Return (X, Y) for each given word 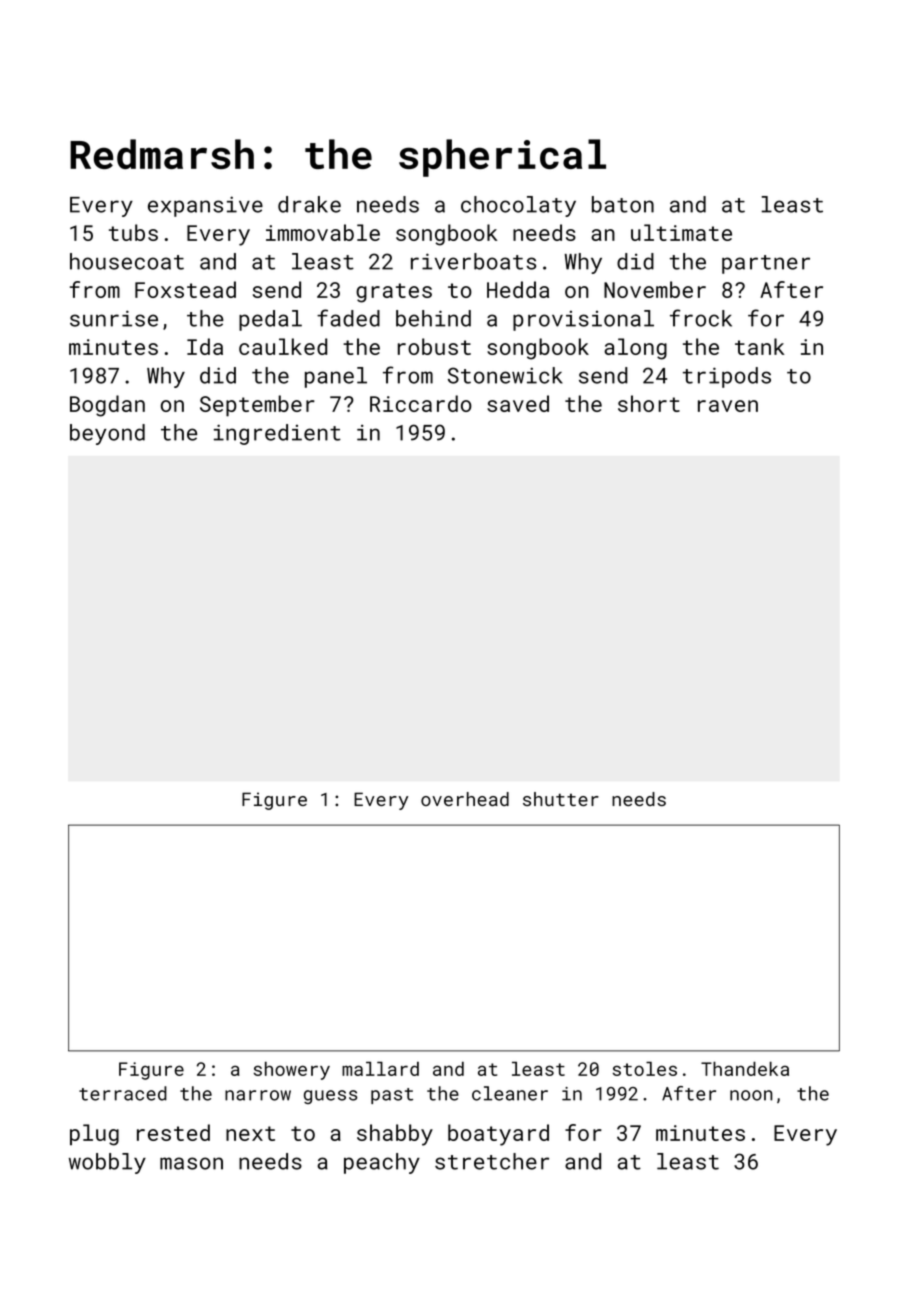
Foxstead (185, 289)
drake (309, 204)
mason (191, 1163)
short (649, 403)
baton (623, 204)
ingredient (277, 434)
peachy (382, 1163)
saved (518, 403)
